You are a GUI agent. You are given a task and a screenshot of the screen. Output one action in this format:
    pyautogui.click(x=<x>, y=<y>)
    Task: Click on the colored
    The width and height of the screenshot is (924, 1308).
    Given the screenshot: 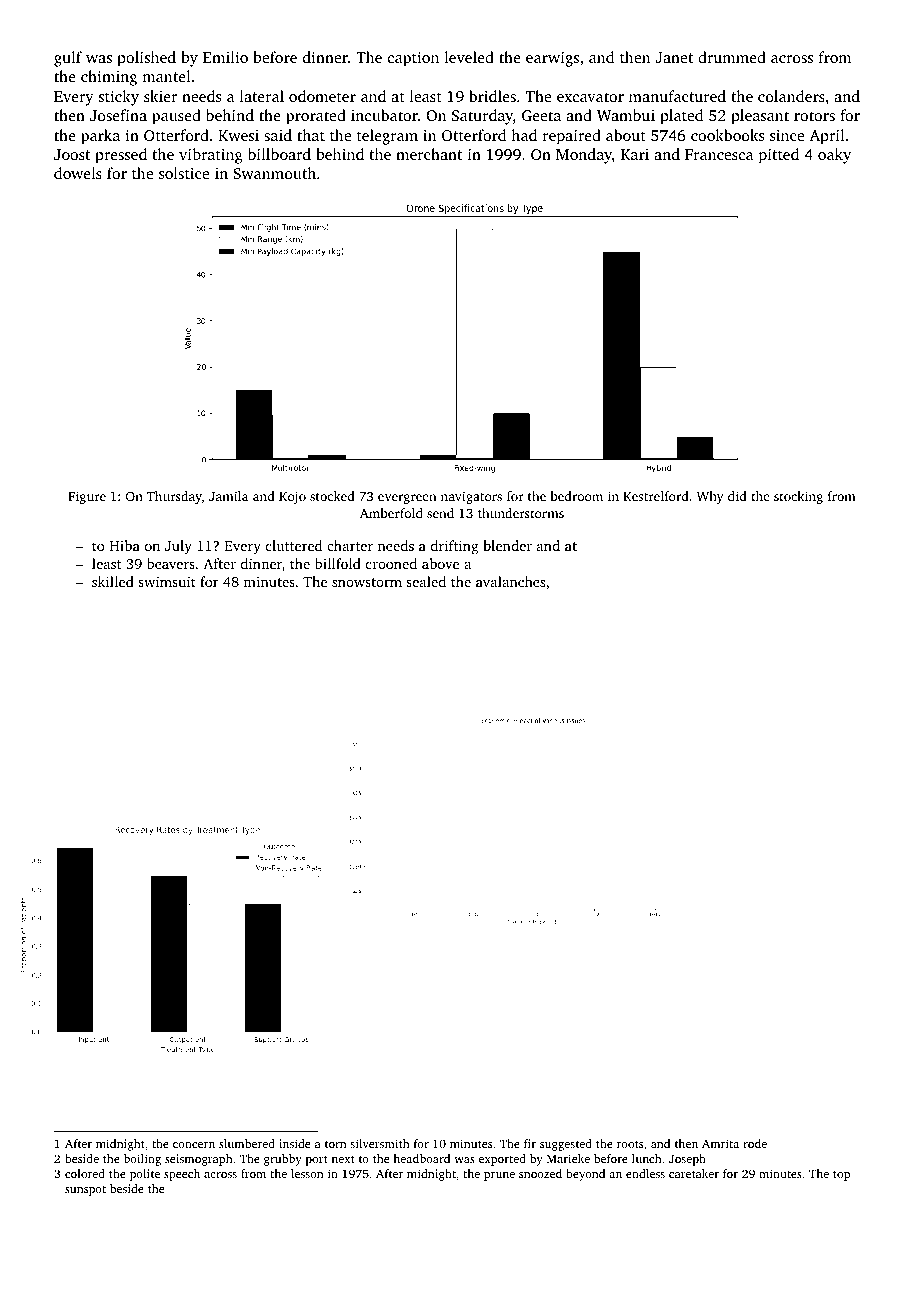 What is the action you would take?
    pyautogui.click(x=85, y=1173)
